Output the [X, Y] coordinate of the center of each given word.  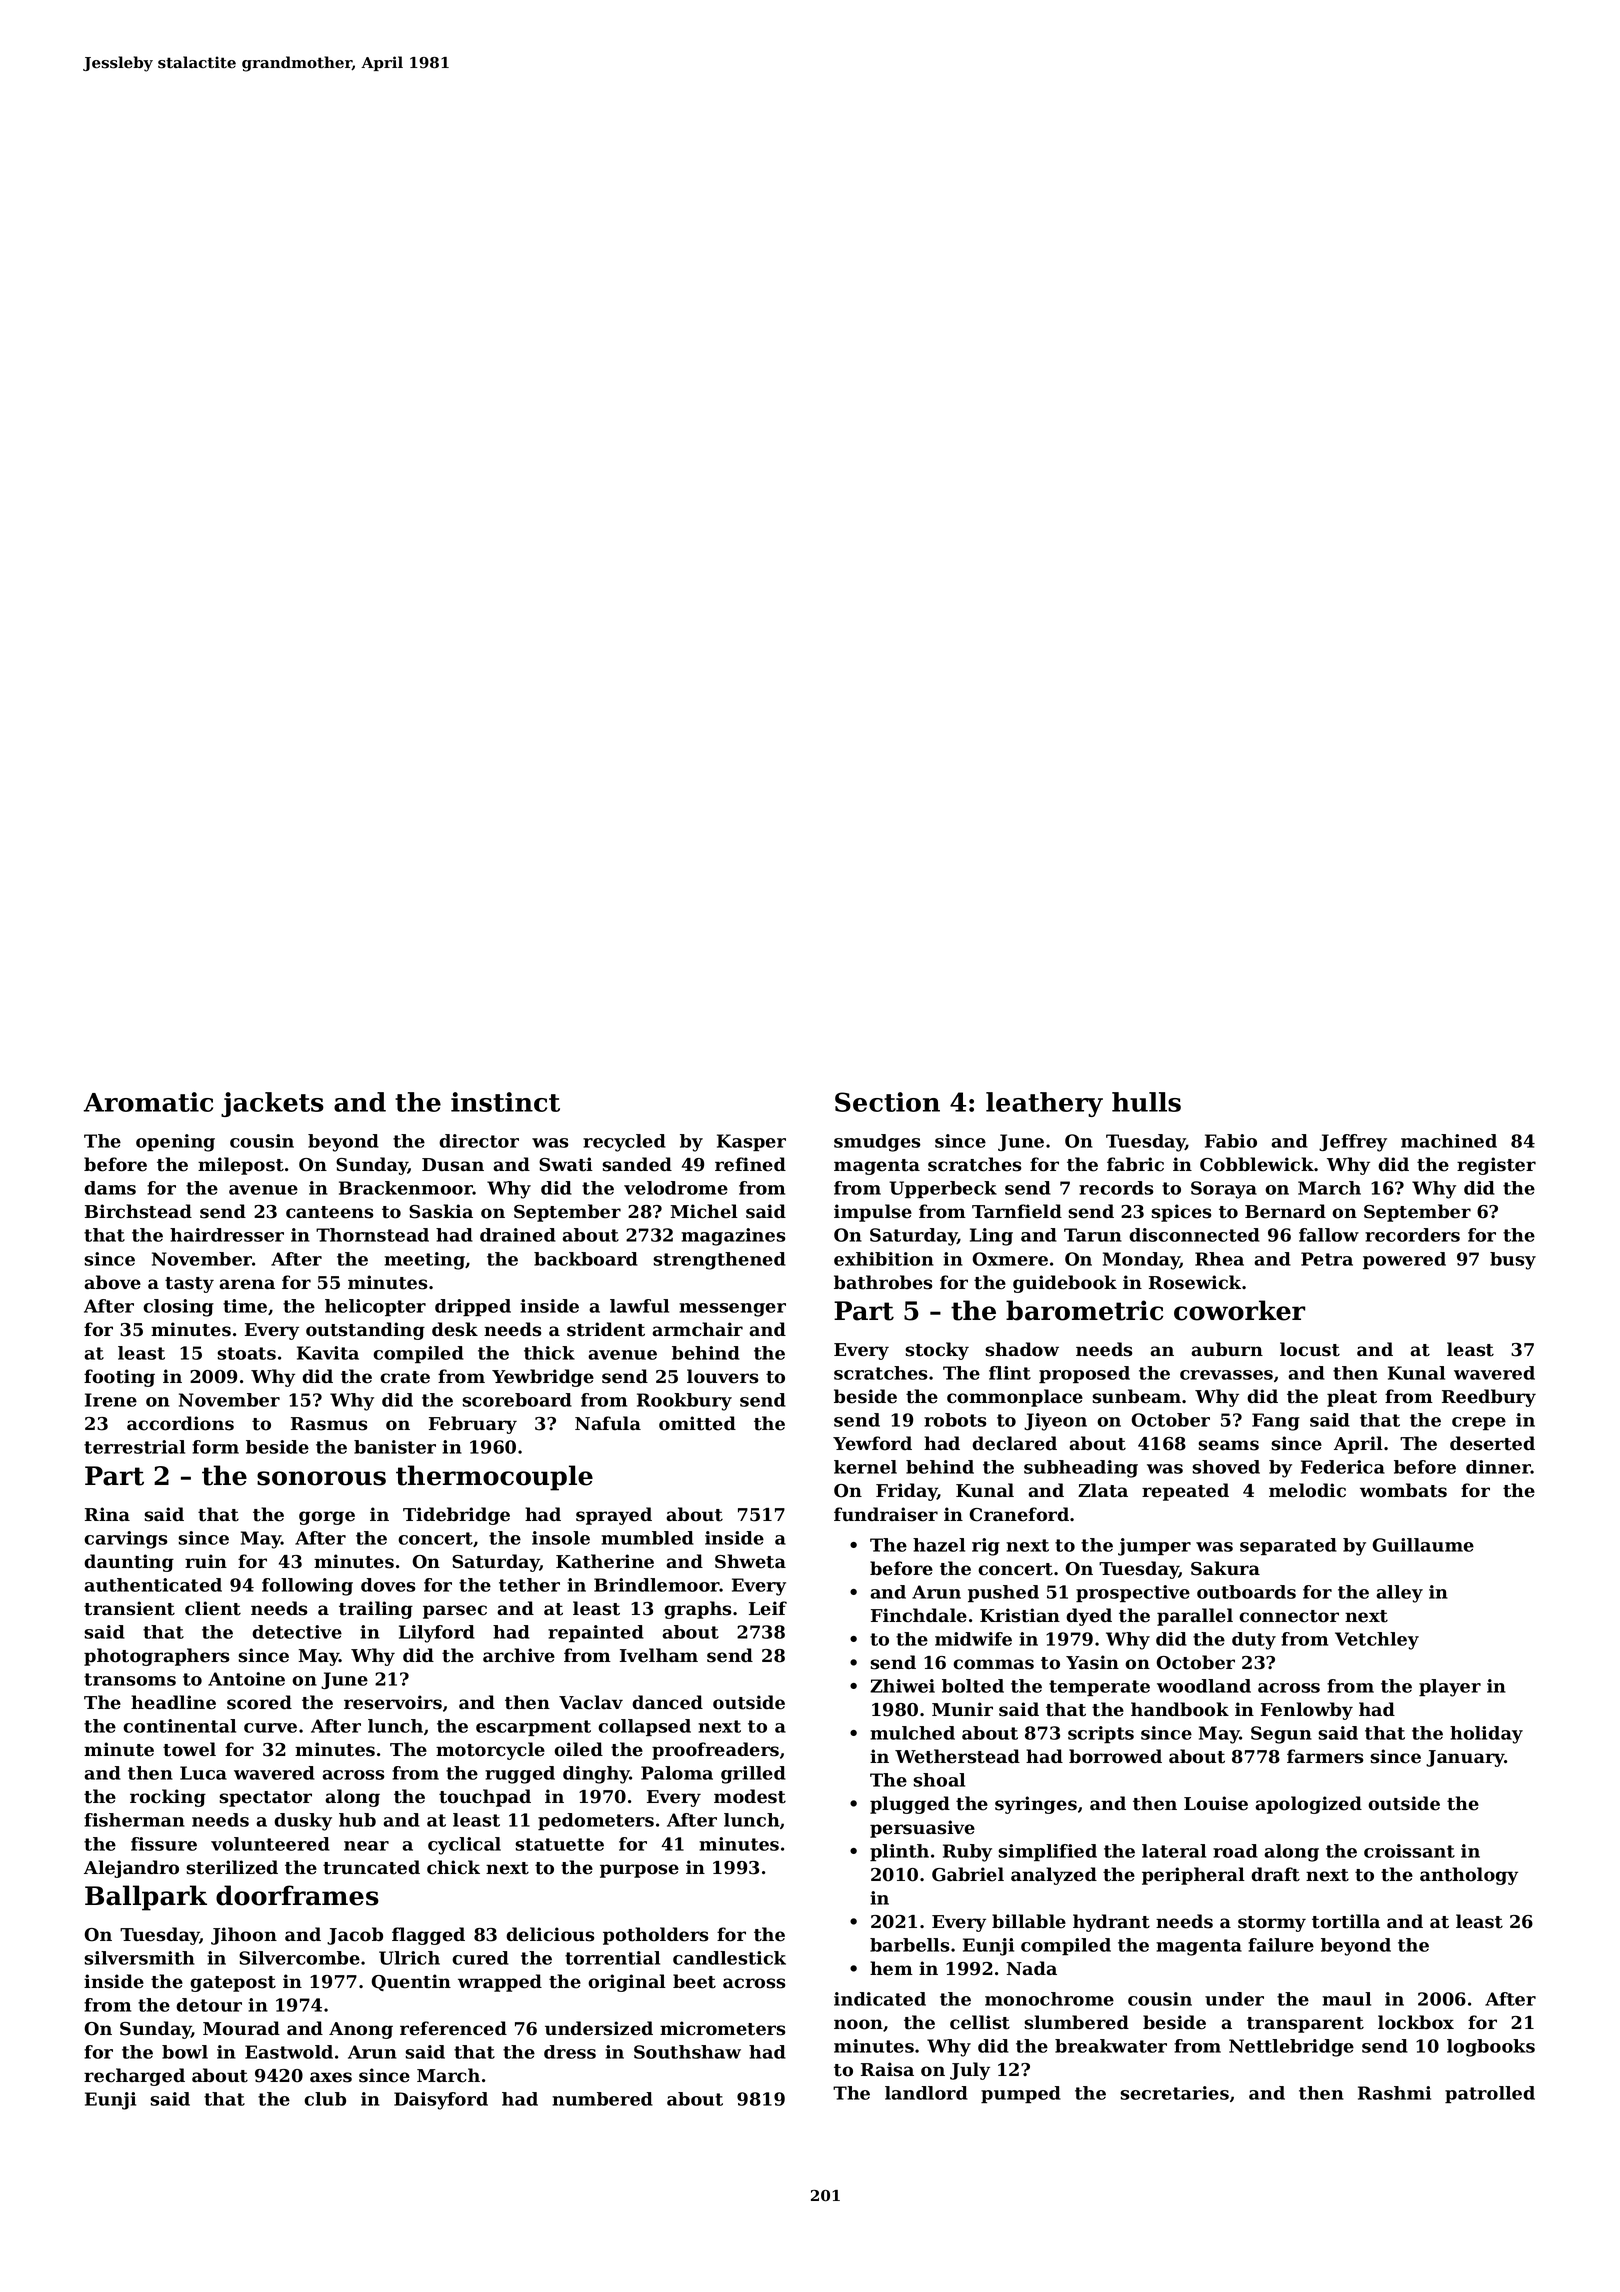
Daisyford [441, 2101]
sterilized [232, 1867]
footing [119, 1378]
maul [1346, 1999]
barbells [910, 1945]
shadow [1022, 1349]
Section [887, 1102]
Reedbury [1489, 1398]
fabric [1135, 1164]
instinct [505, 1102]
